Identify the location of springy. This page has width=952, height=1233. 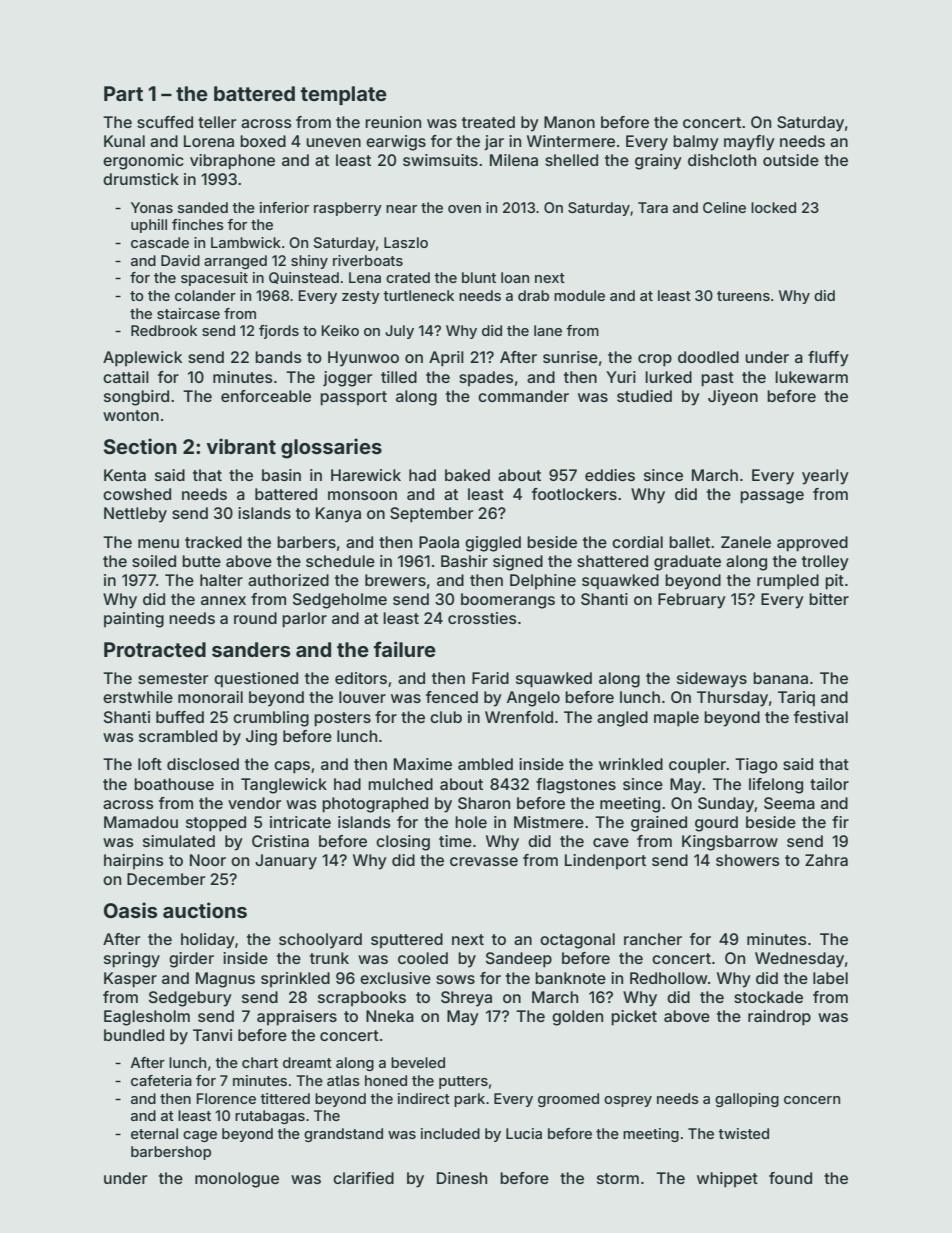
(132, 960).
